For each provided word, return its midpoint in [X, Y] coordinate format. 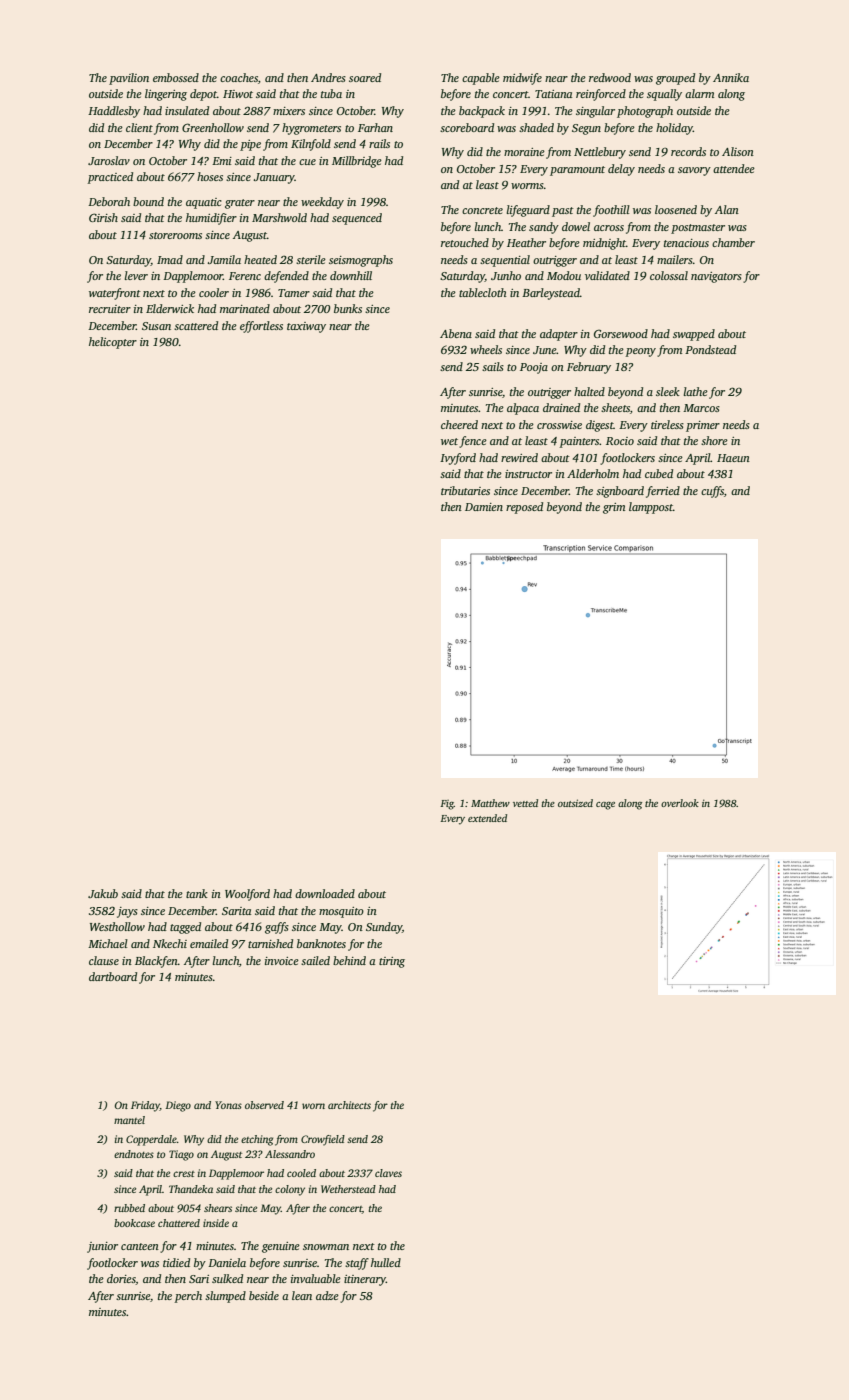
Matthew [490, 803]
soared [365, 77]
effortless [261, 327]
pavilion [129, 79]
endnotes [134, 1154]
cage [605, 806]
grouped [675, 79]
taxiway [306, 327]
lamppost [651, 508]
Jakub [103, 893]
